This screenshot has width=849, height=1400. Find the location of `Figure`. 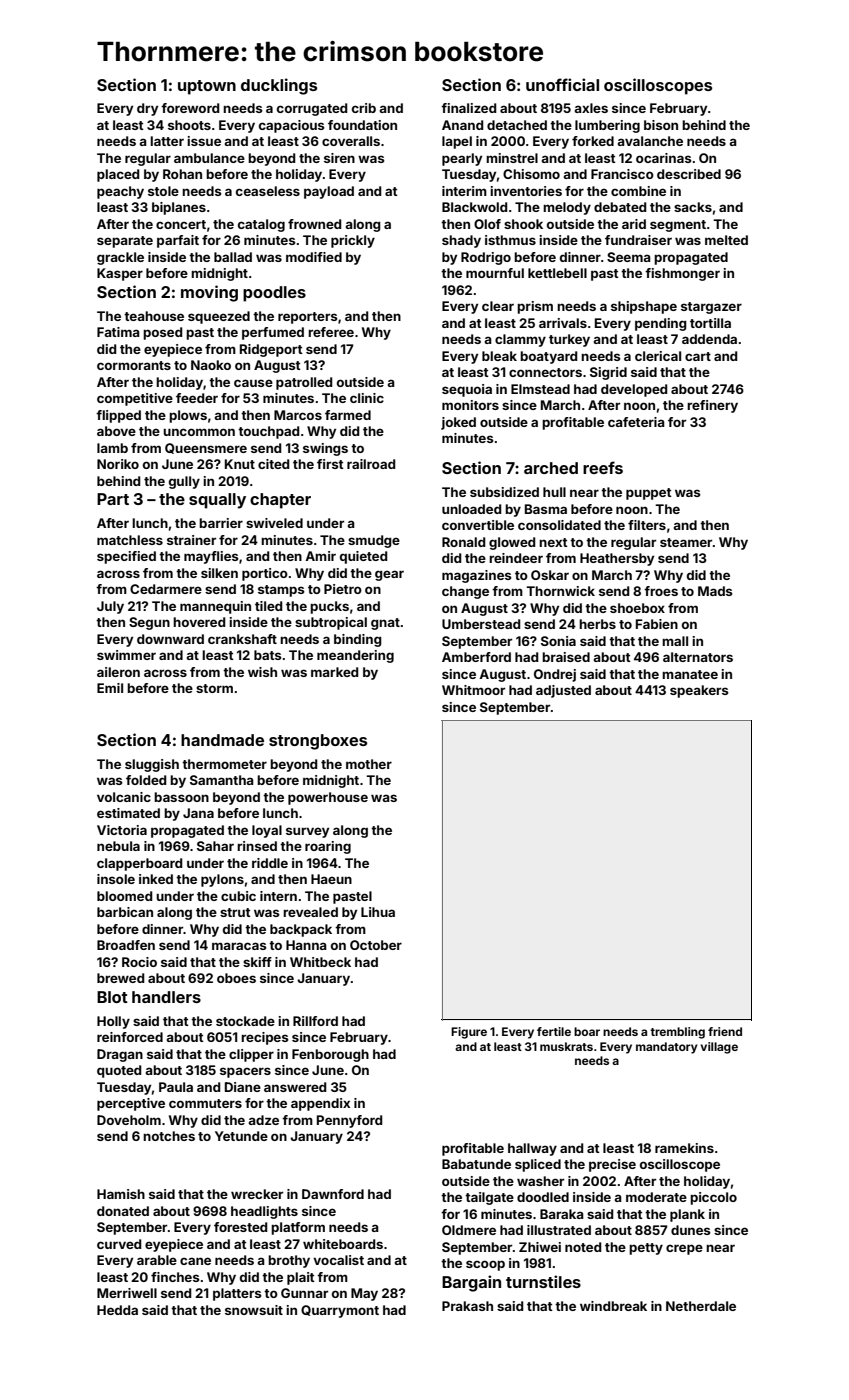

Figure is located at coordinates (469, 1033).
